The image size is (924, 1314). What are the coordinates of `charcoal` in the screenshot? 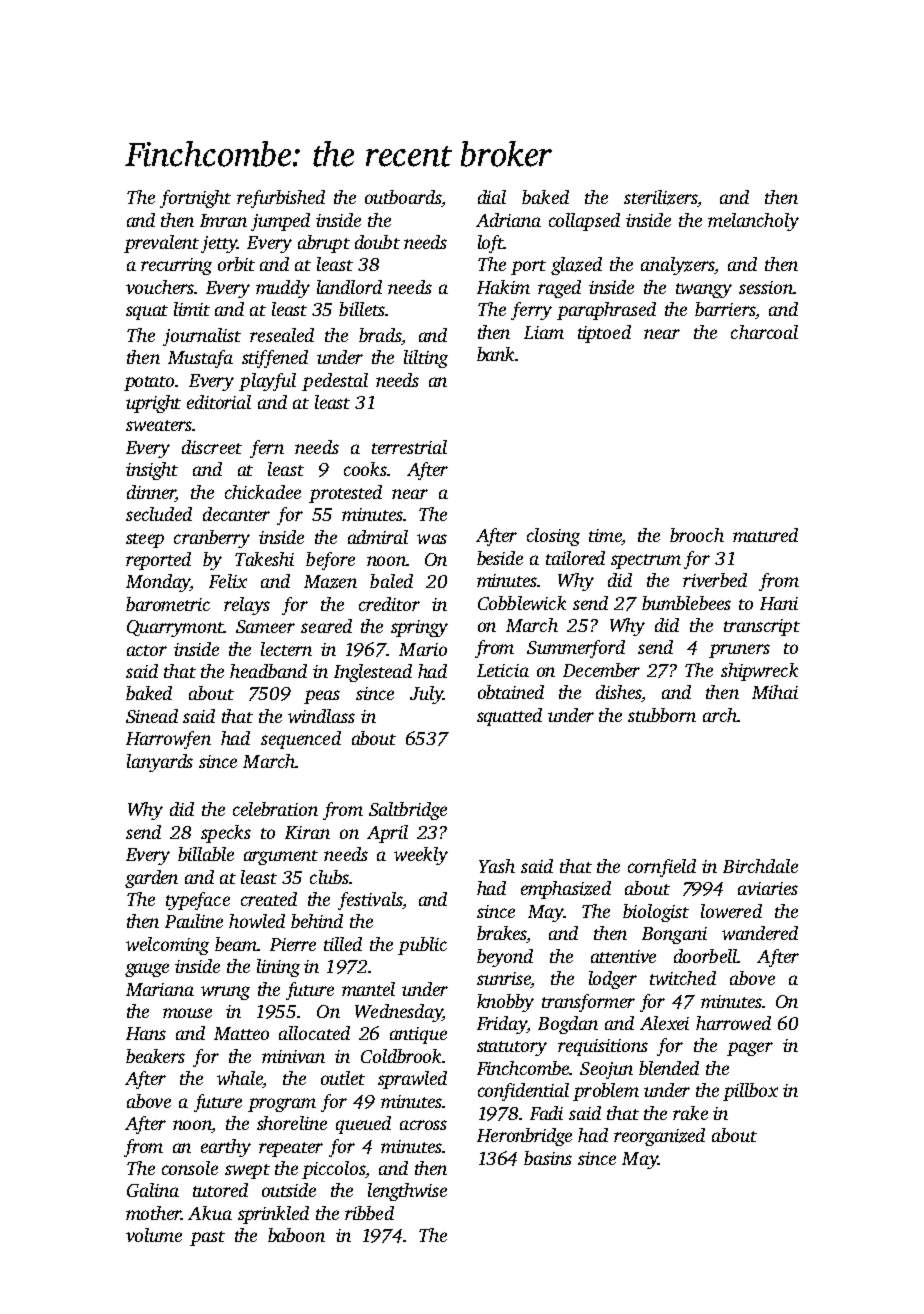 It's located at (764, 332).
